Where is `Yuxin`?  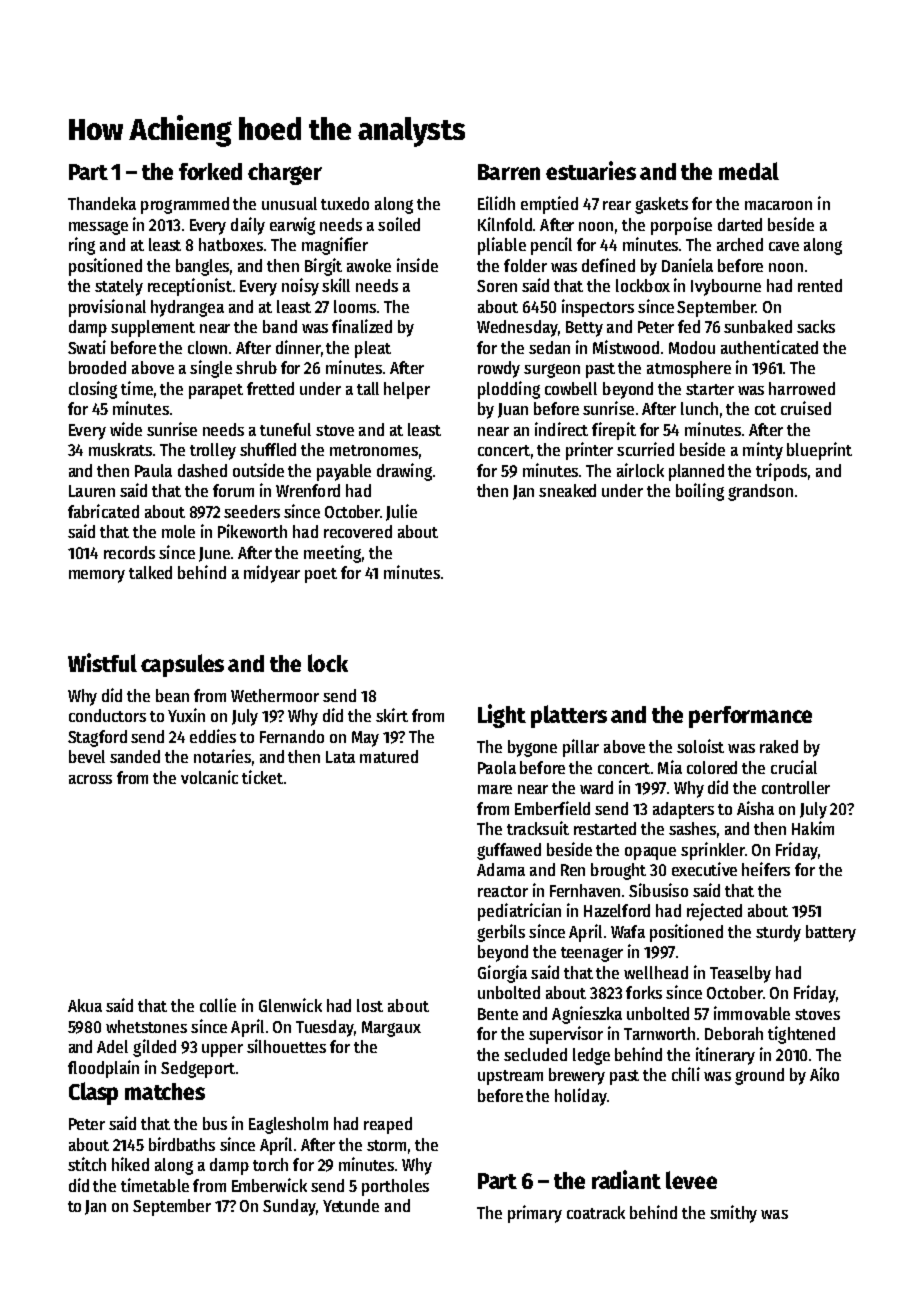
Yuxin is located at coordinates (186, 715).
